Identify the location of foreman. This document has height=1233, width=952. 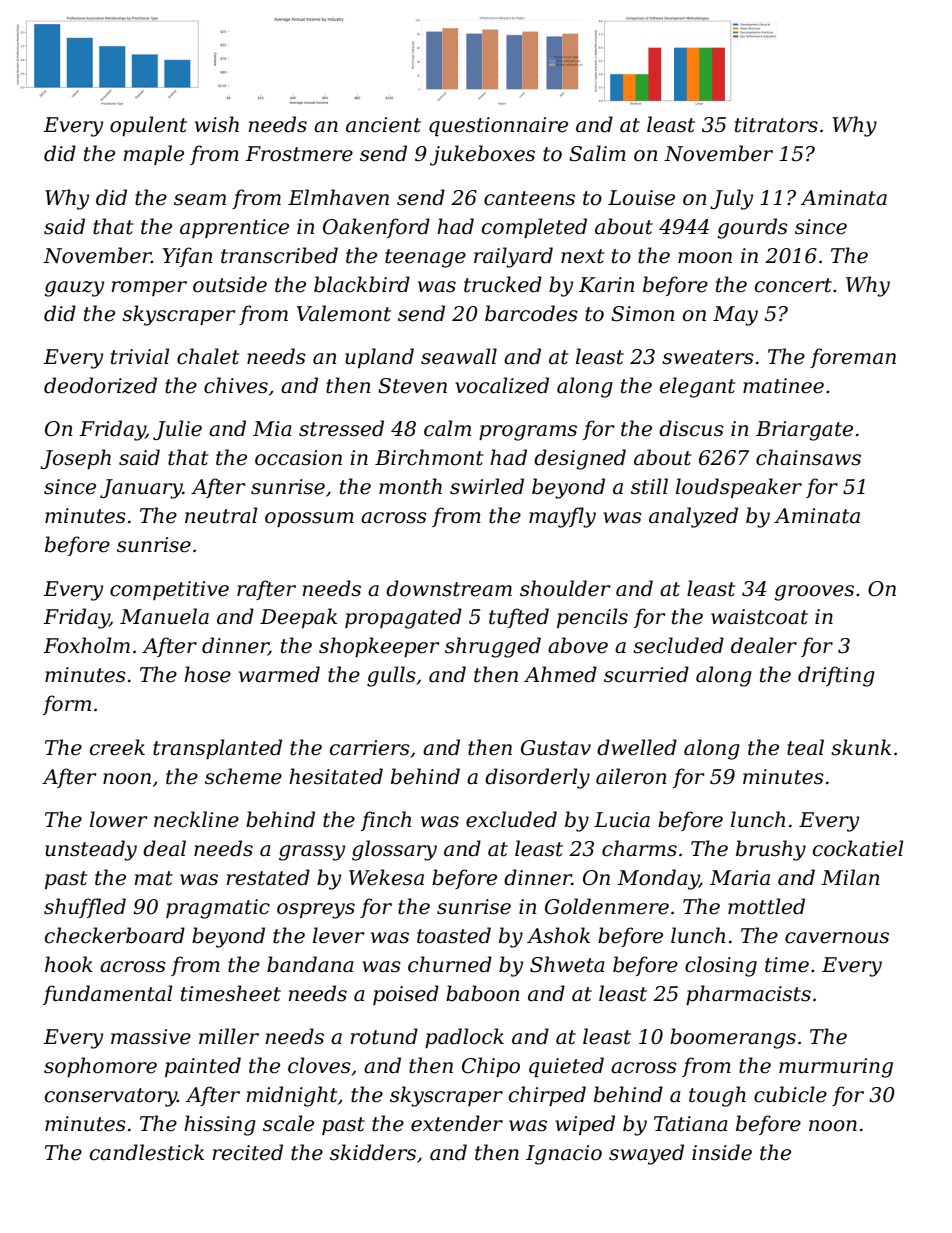
(853, 358).
